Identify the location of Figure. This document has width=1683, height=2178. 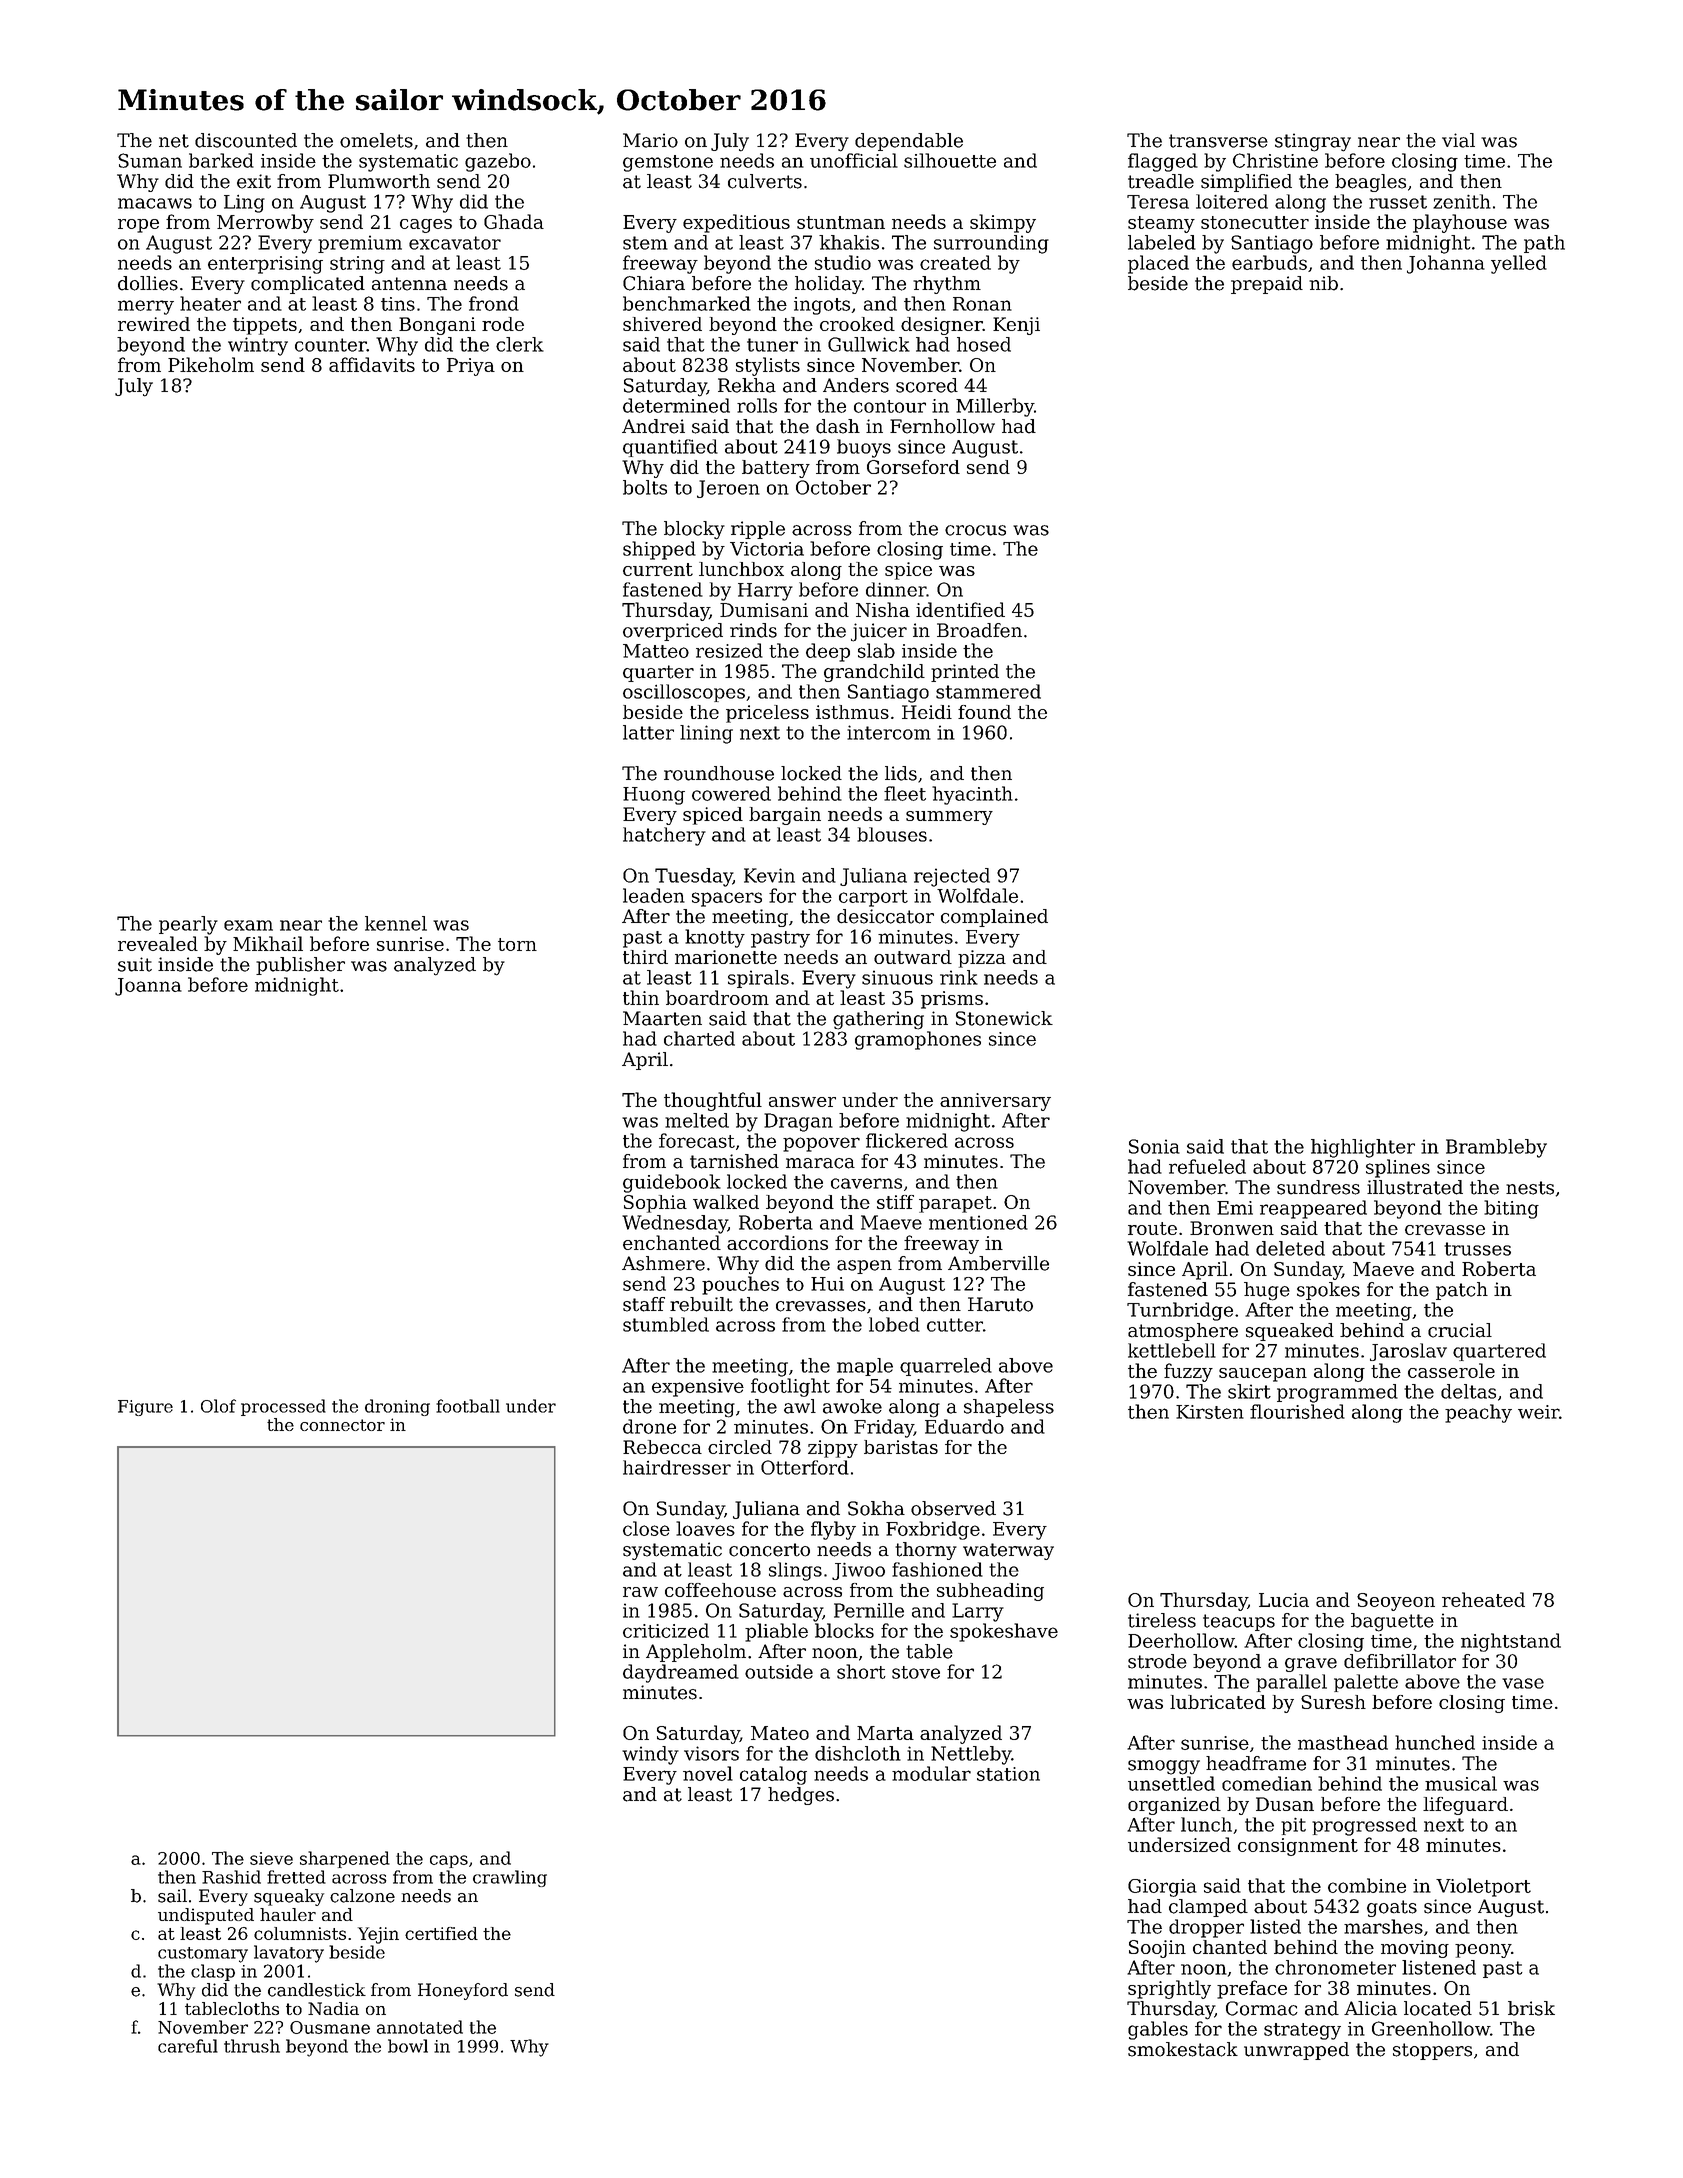
(145, 1408).
